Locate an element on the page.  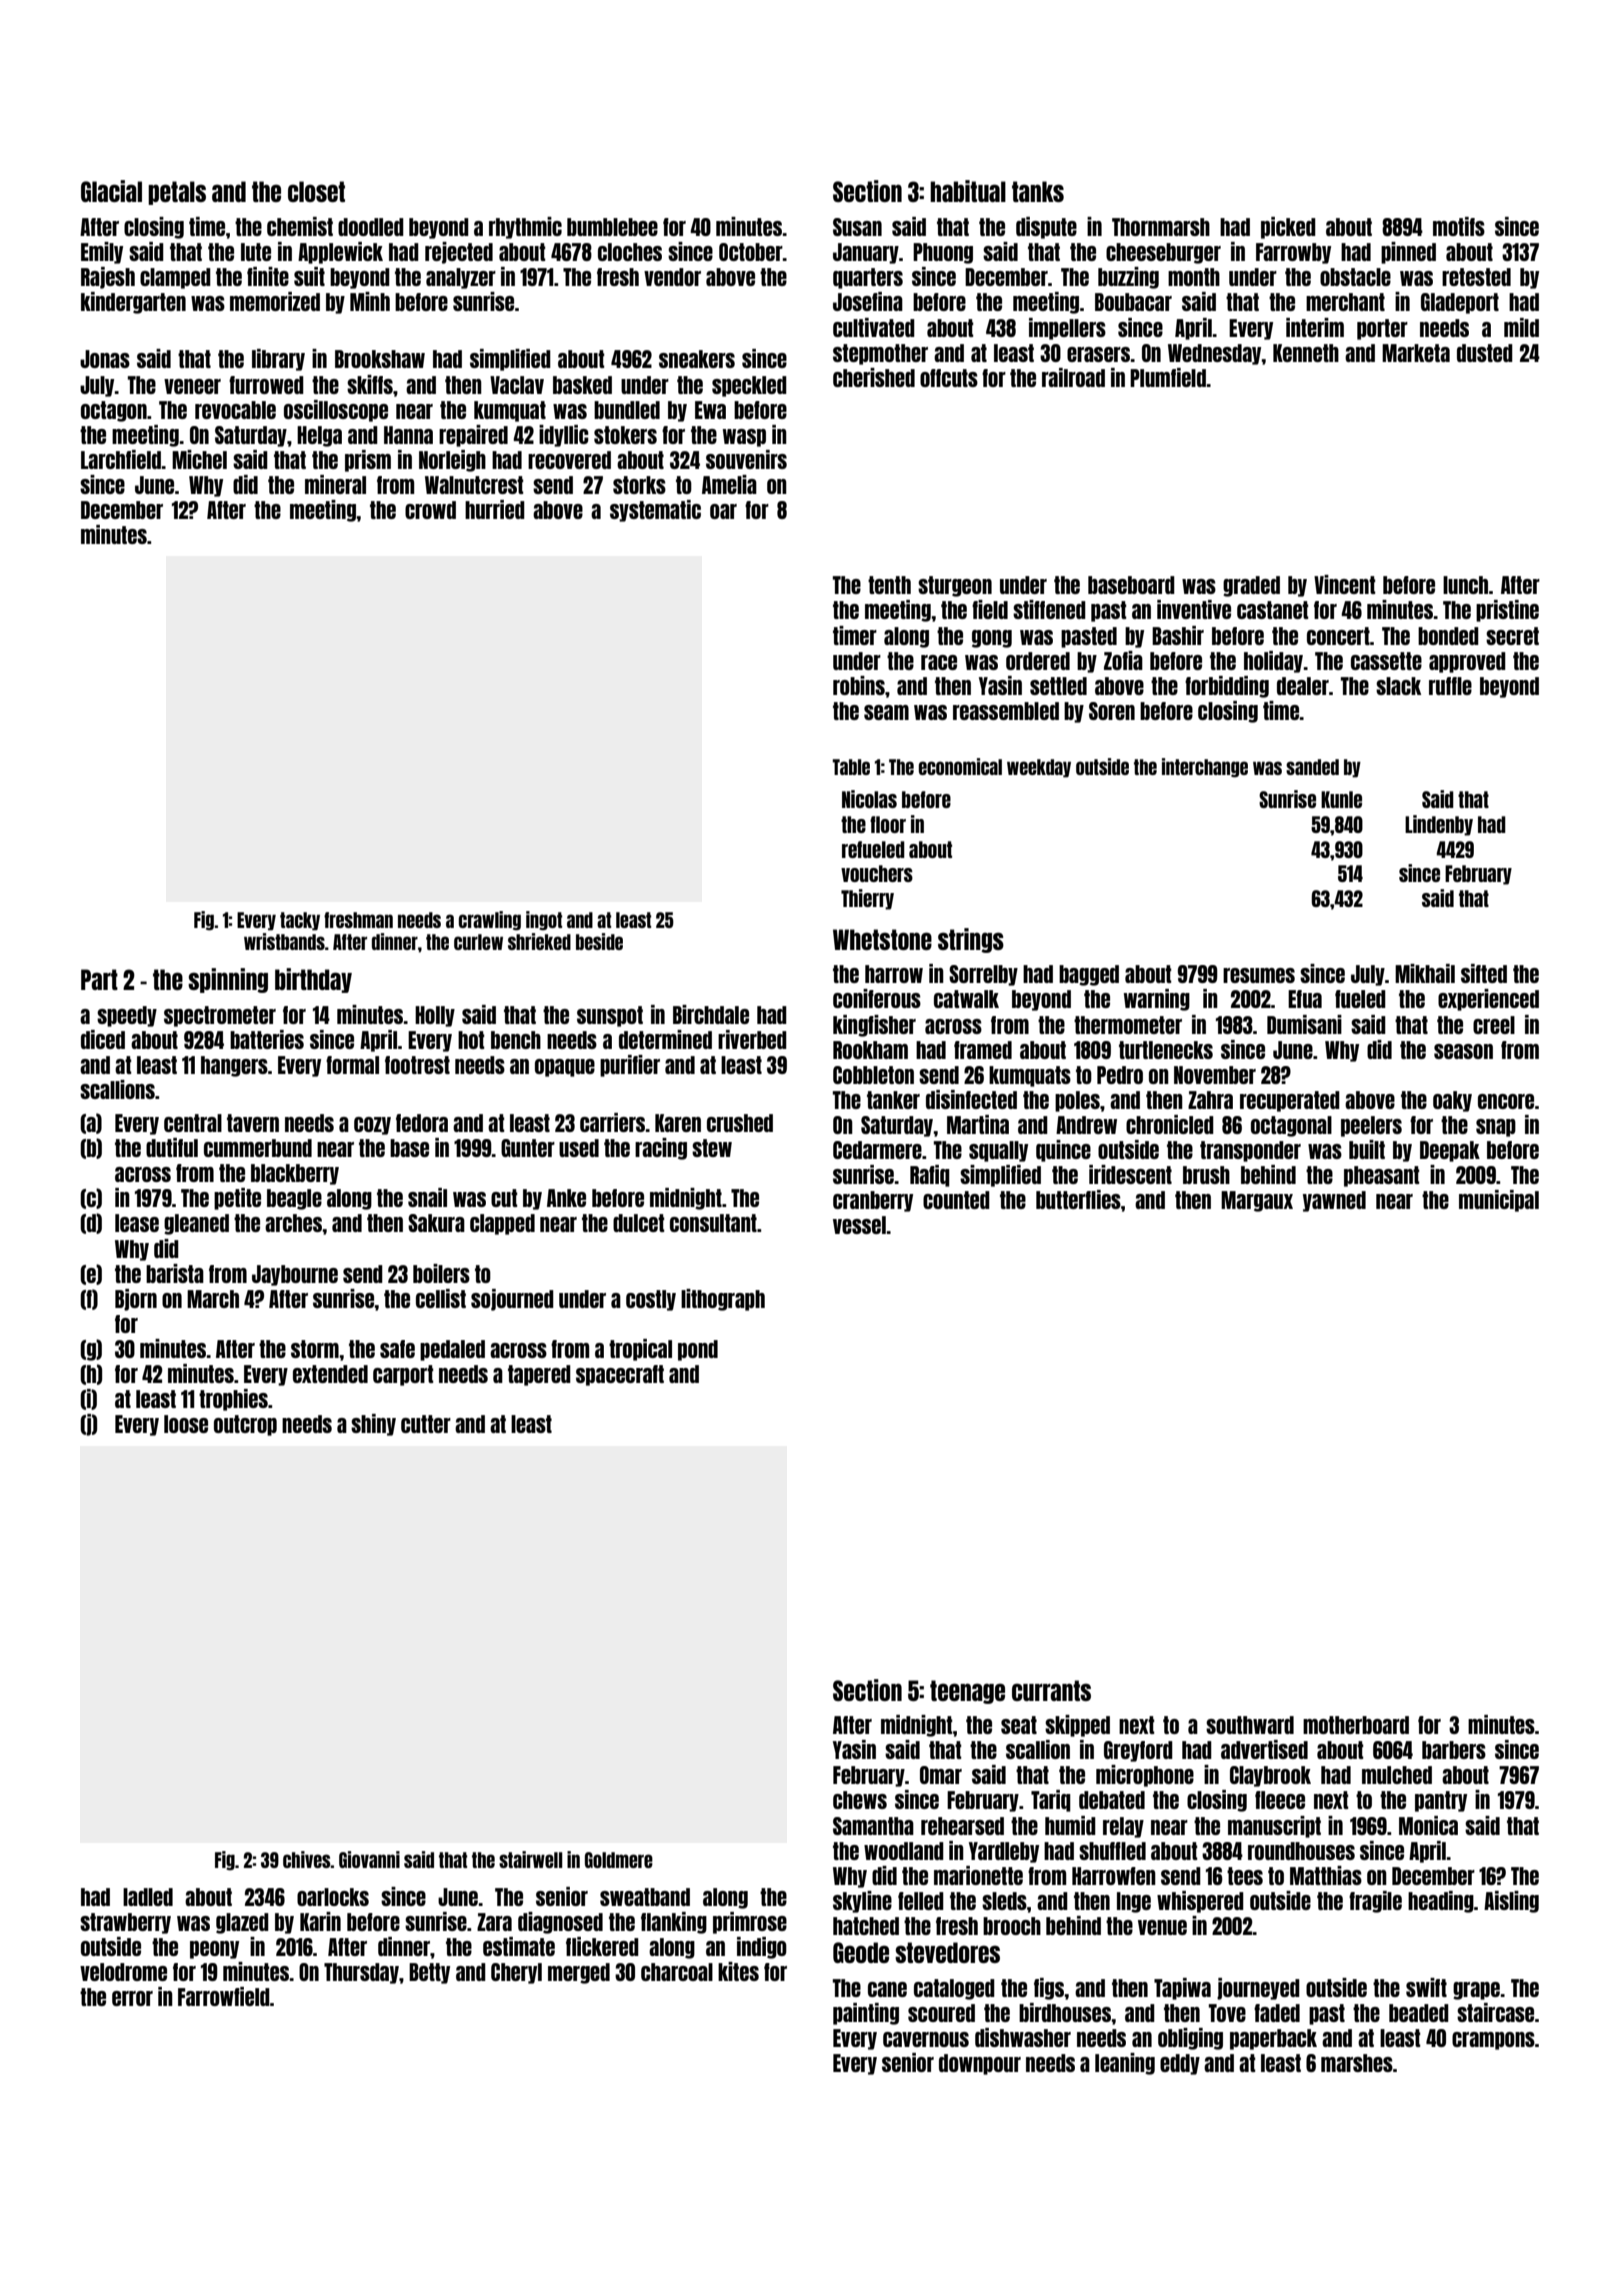
Michel is located at coordinates (199, 459).
